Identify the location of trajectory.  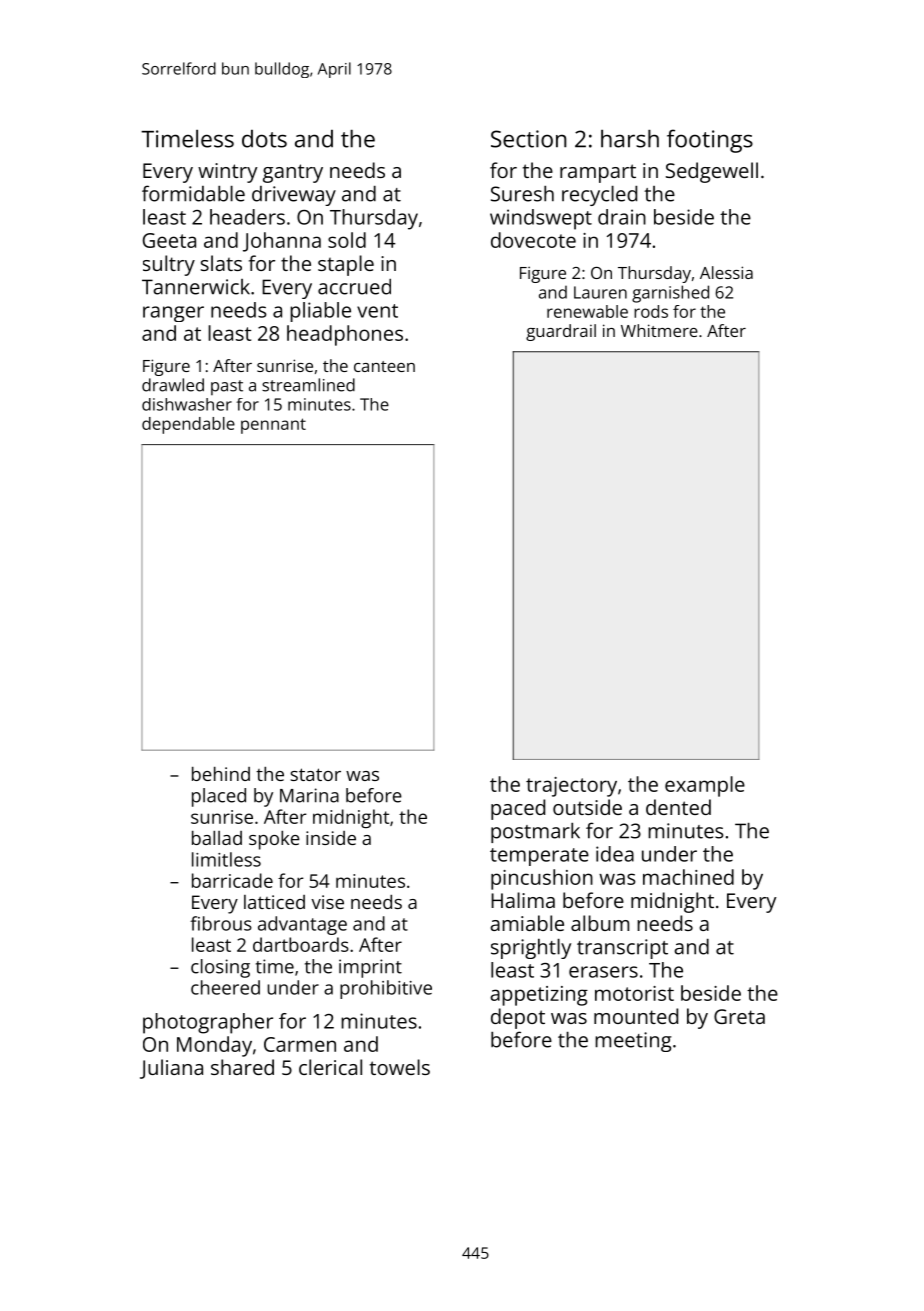
(571, 787).
